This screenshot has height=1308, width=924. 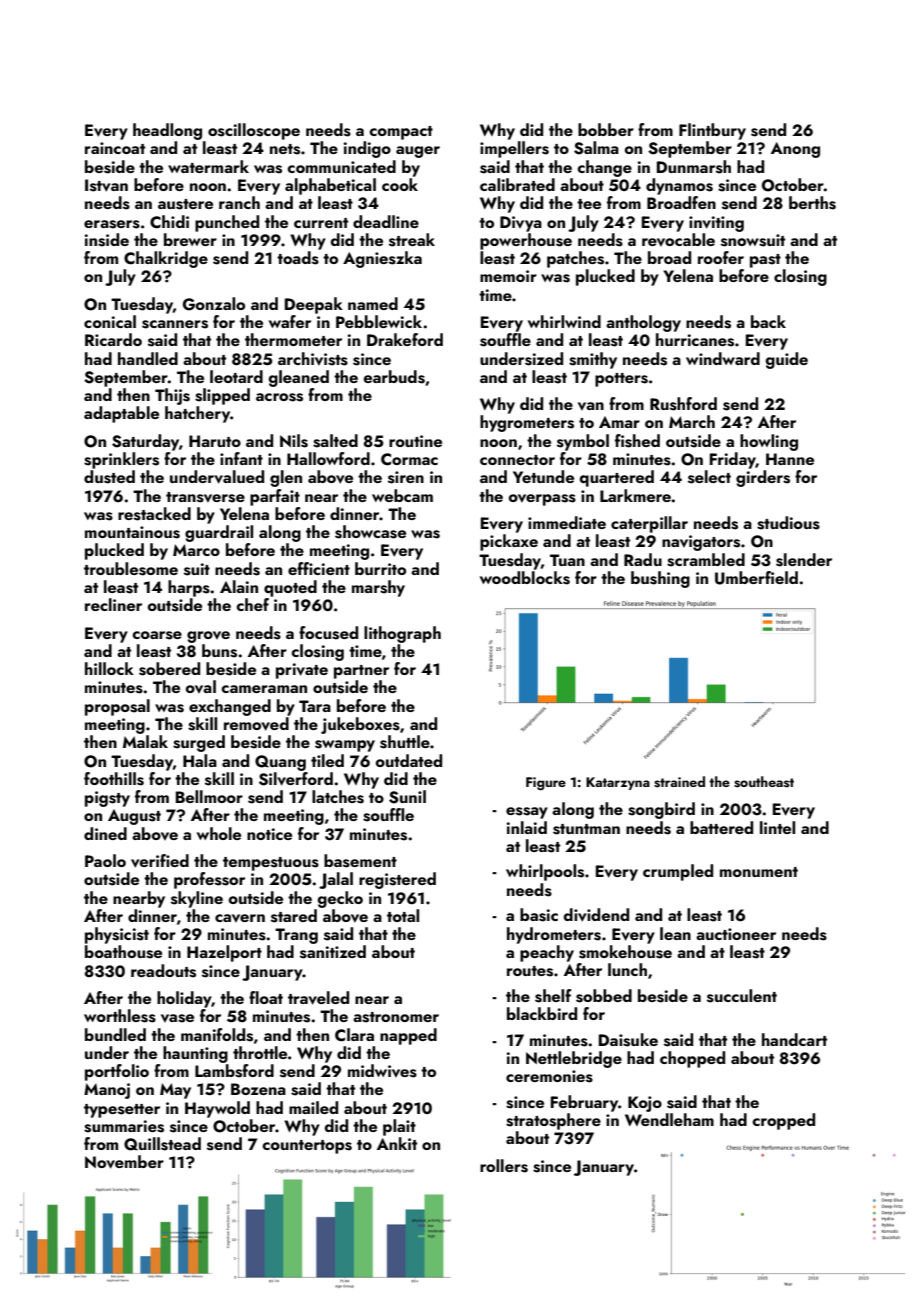 What do you see at coordinates (768, 321) in the screenshot?
I see `back` at bounding box center [768, 321].
